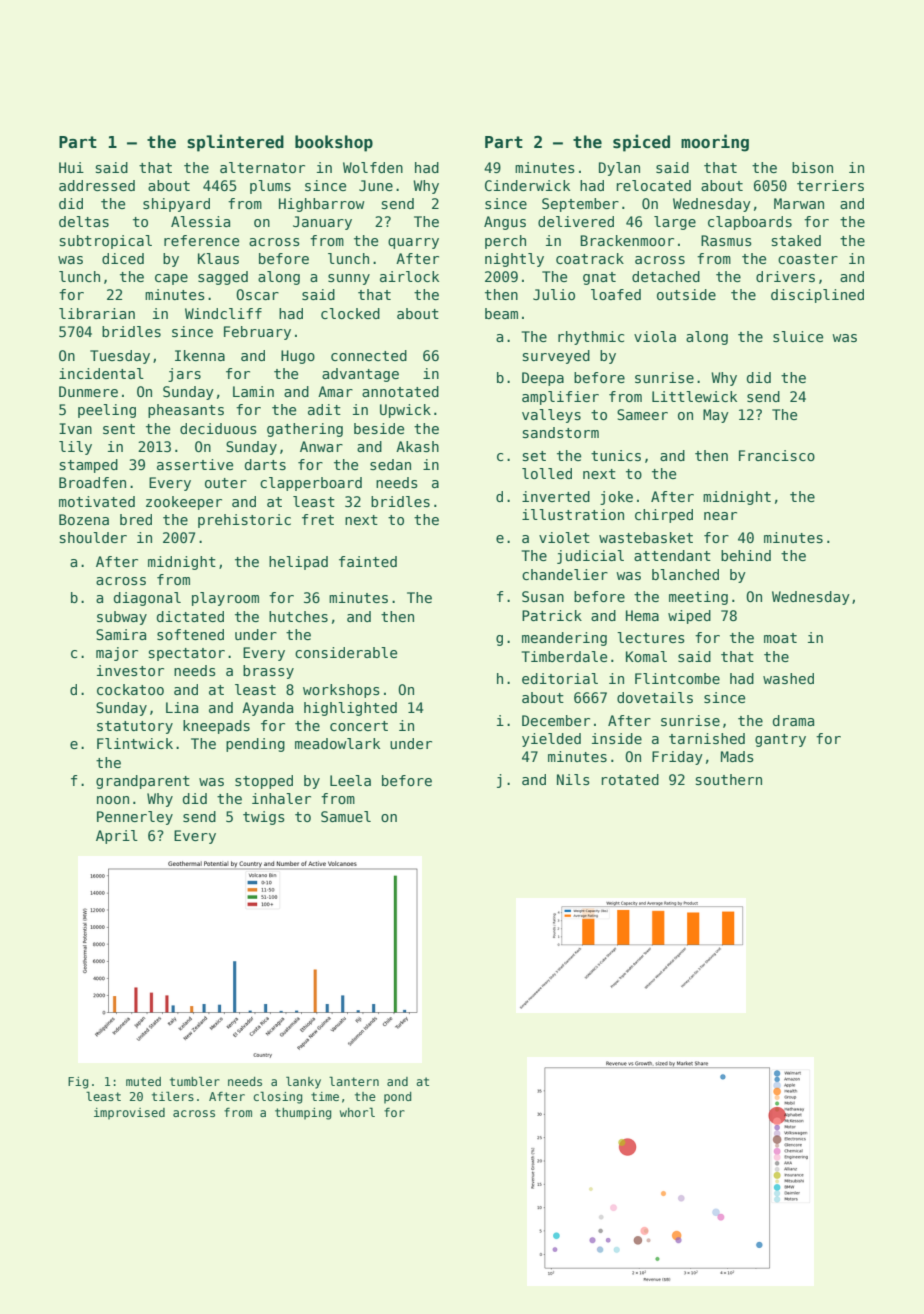  What do you see at coordinates (397, 1098) in the image?
I see `pond` at bounding box center [397, 1098].
